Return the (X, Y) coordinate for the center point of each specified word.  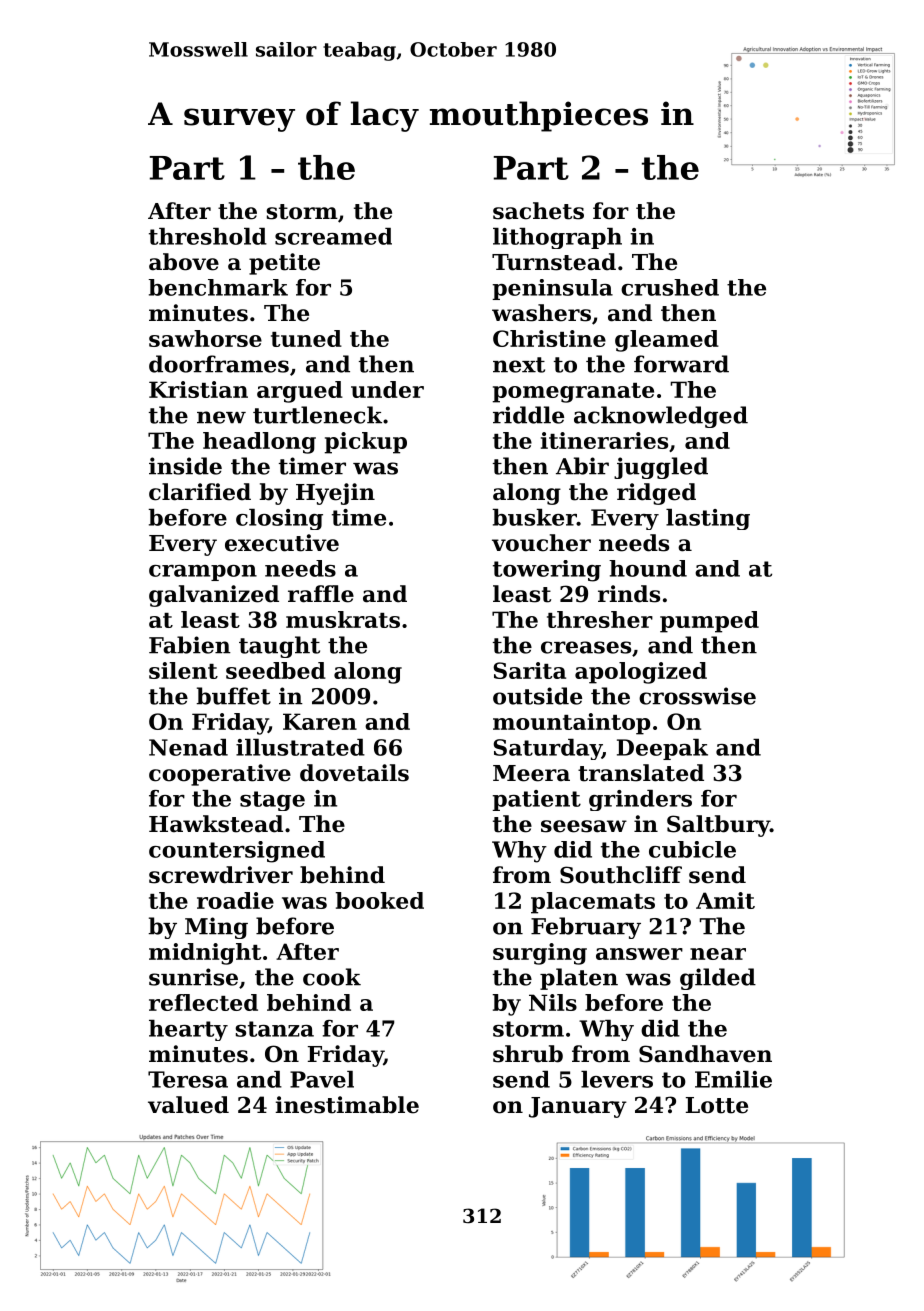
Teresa (188, 1079)
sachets (538, 211)
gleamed (667, 341)
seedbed (276, 670)
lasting (708, 519)
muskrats (343, 619)
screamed (333, 236)
